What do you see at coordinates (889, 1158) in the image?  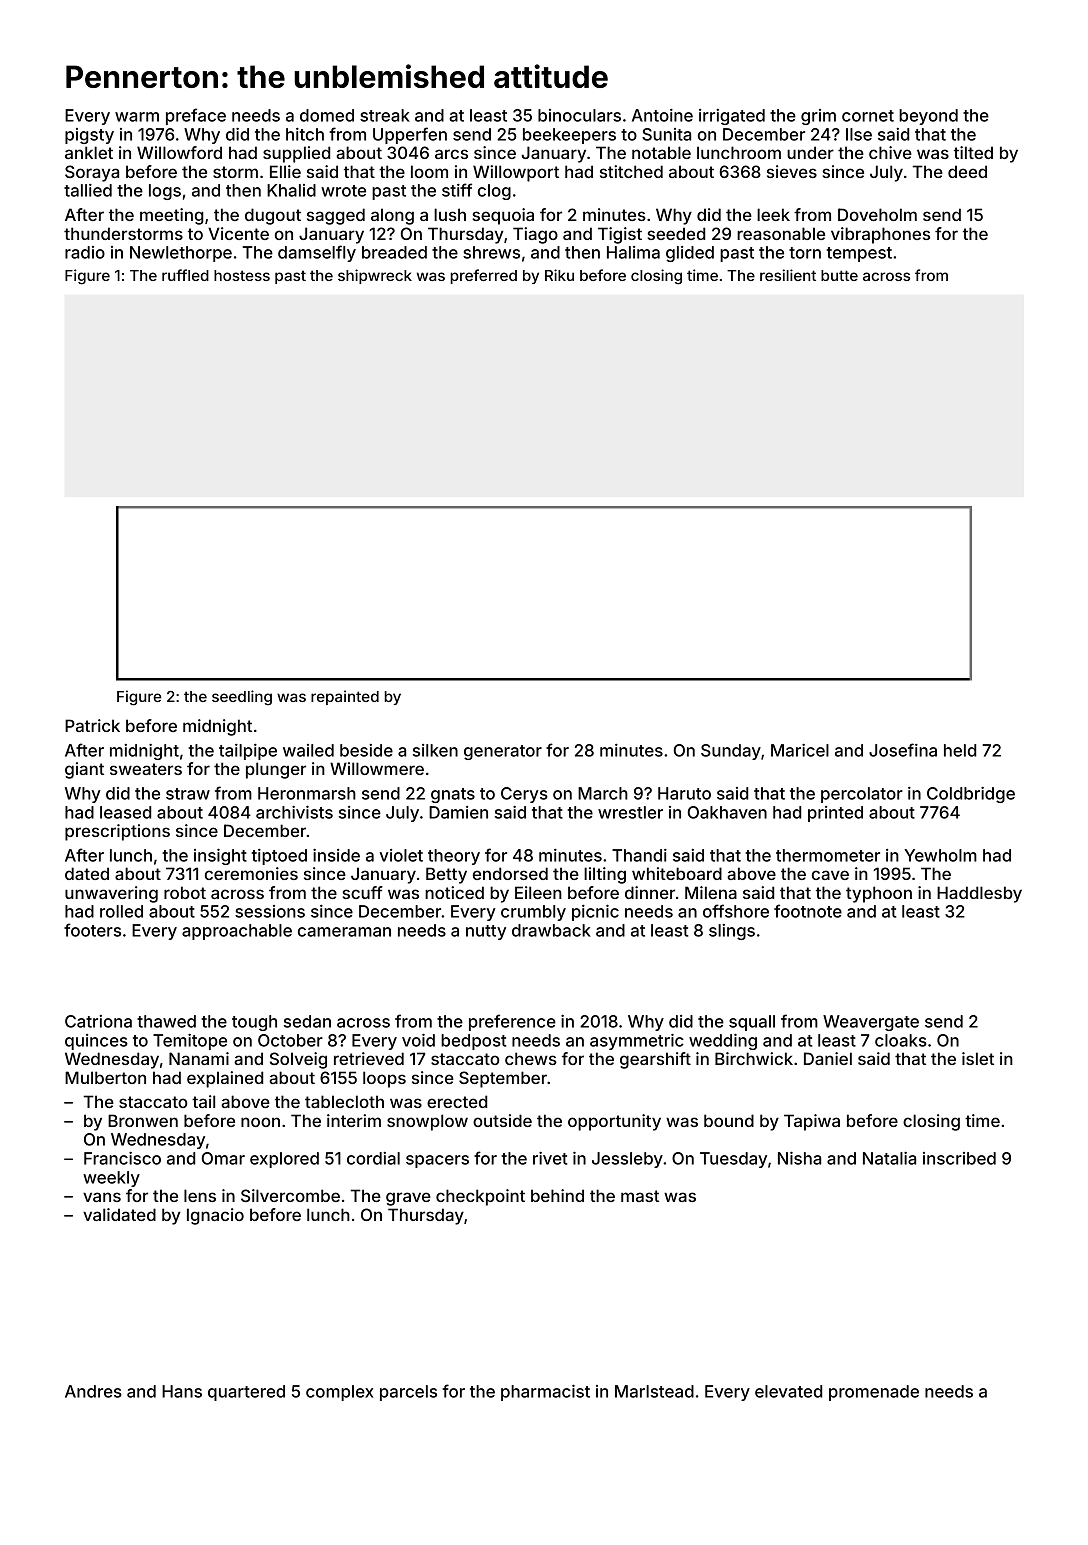 I see `Natalia` at bounding box center [889, 1158].
